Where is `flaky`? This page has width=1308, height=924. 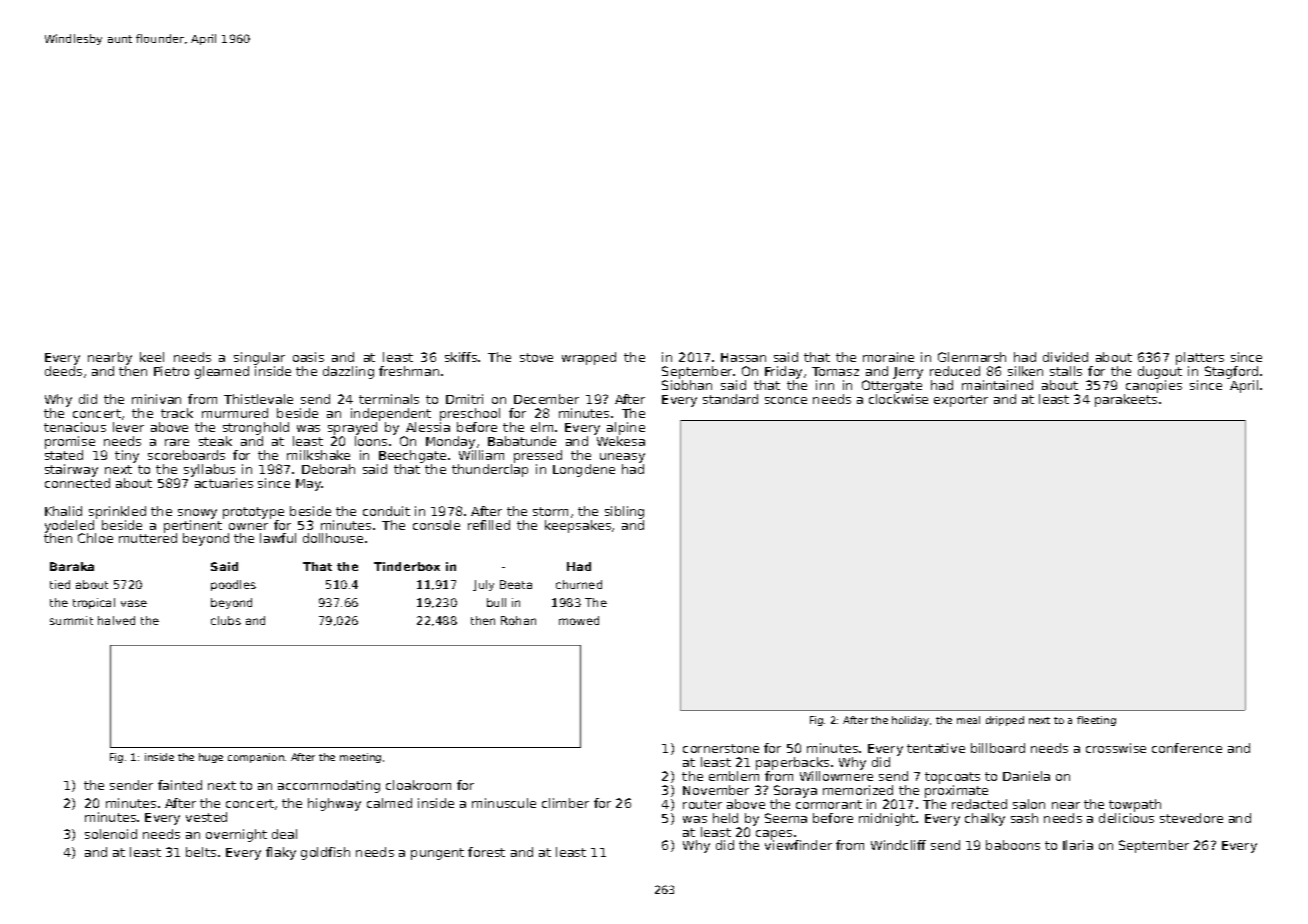 flaky is located at coordinates (281, 853).
